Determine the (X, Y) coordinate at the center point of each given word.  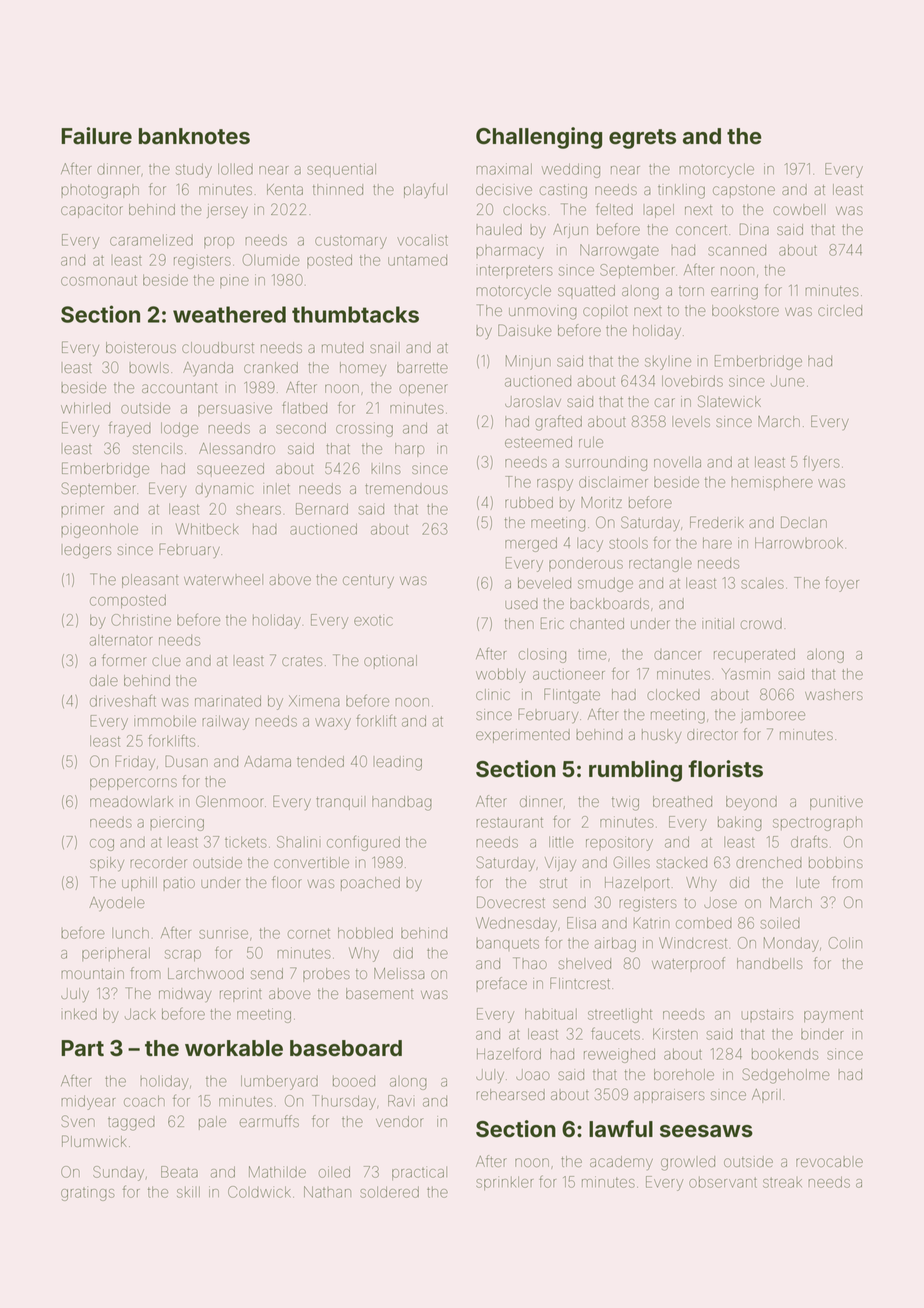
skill (188, 1192)
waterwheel (223, 579)
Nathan (327, 1192)
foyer (842, 584)
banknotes (194, 136)
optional (390, 662)
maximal (504, 169)
